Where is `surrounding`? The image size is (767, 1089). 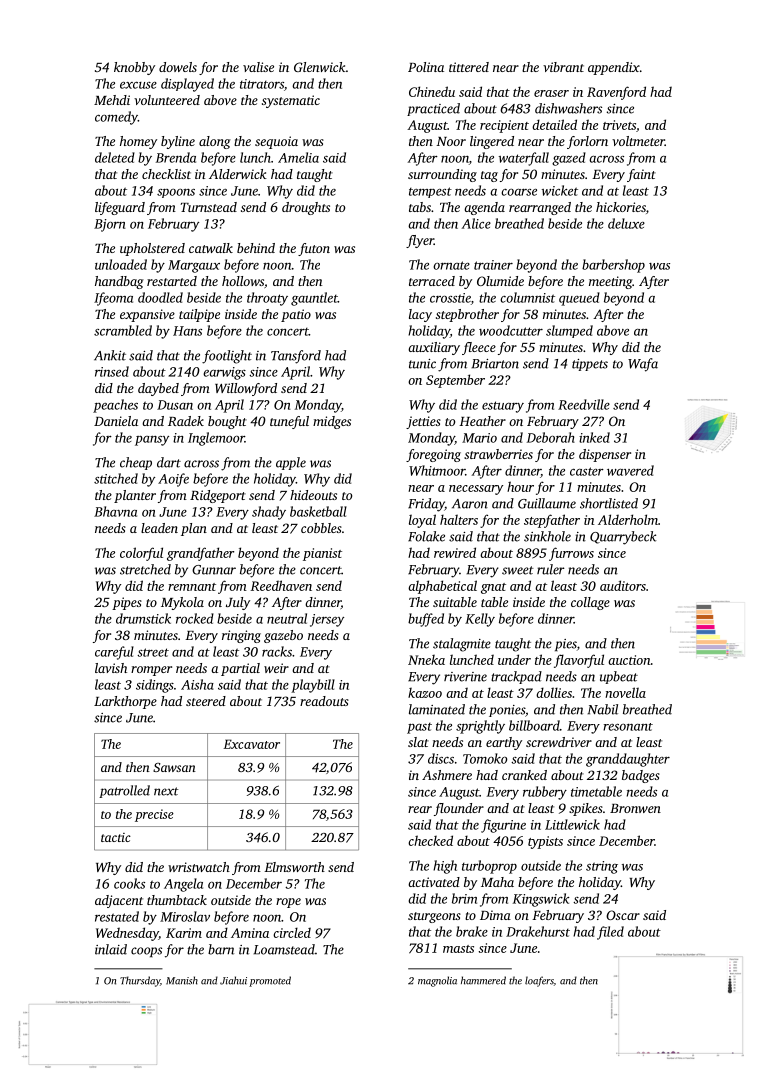
surrounding is located at coordinates (442, 175).
